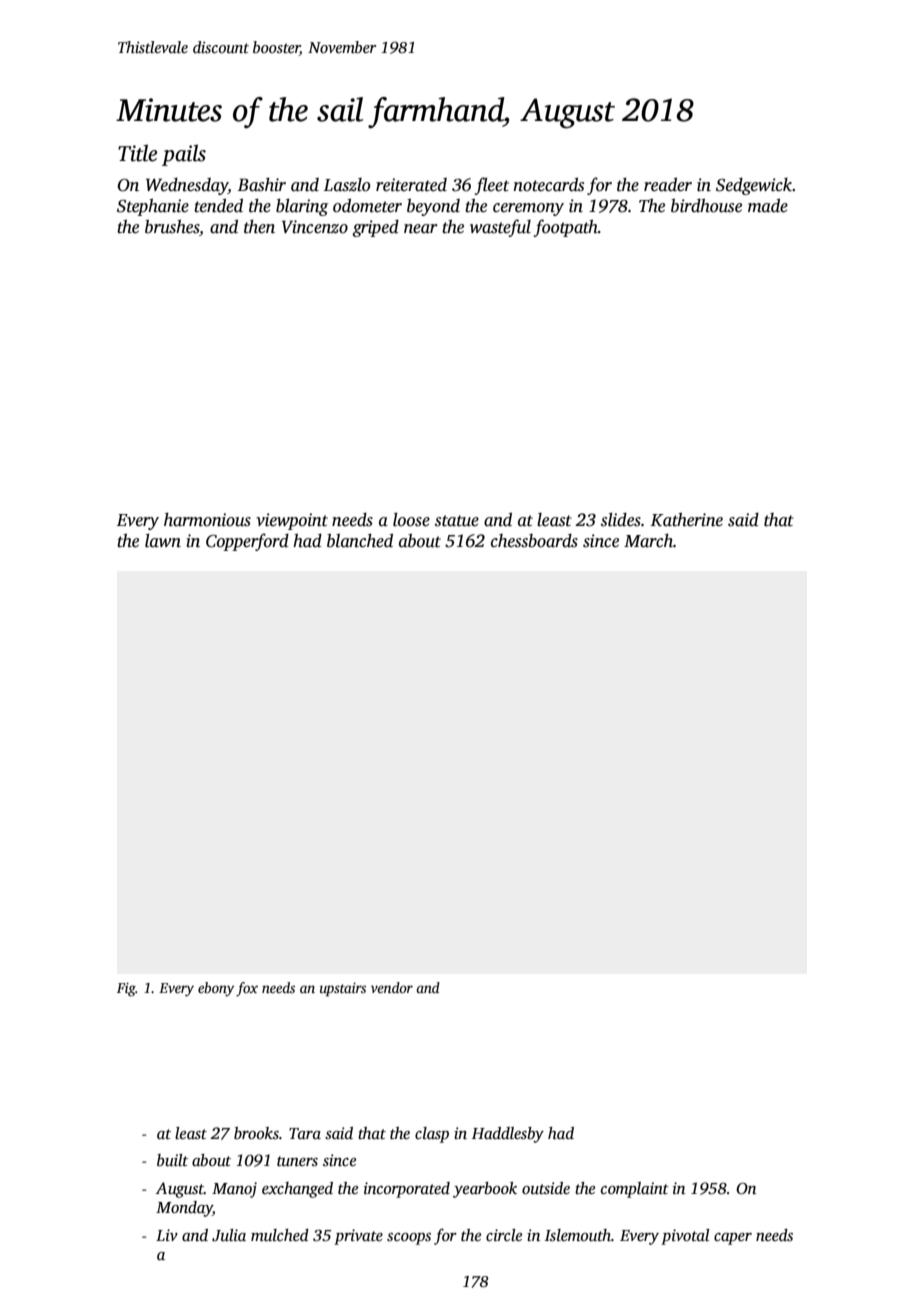 This page has width=924, height=1308. What do you see at coordinates (247, 542) in the page?
I see `Copperford` at bounding box center [247, 542].
